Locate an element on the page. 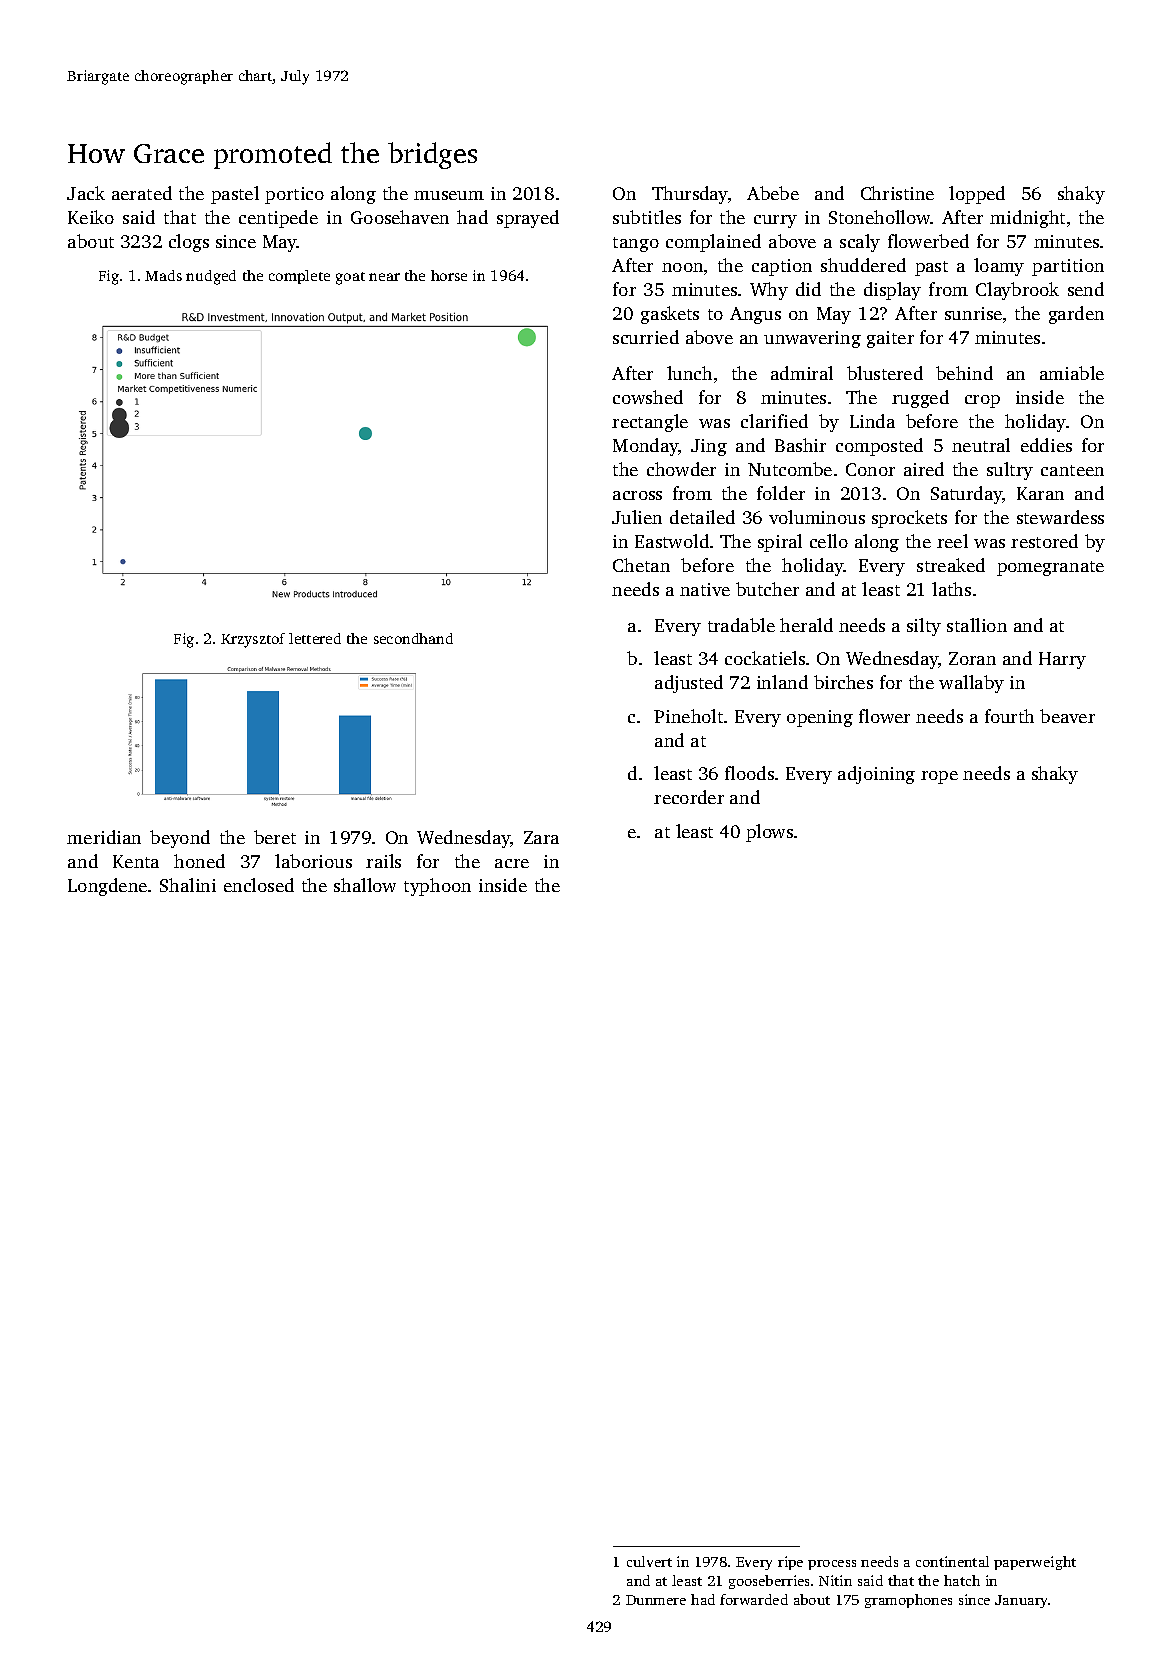  across is located at coordinates (637, 495).
